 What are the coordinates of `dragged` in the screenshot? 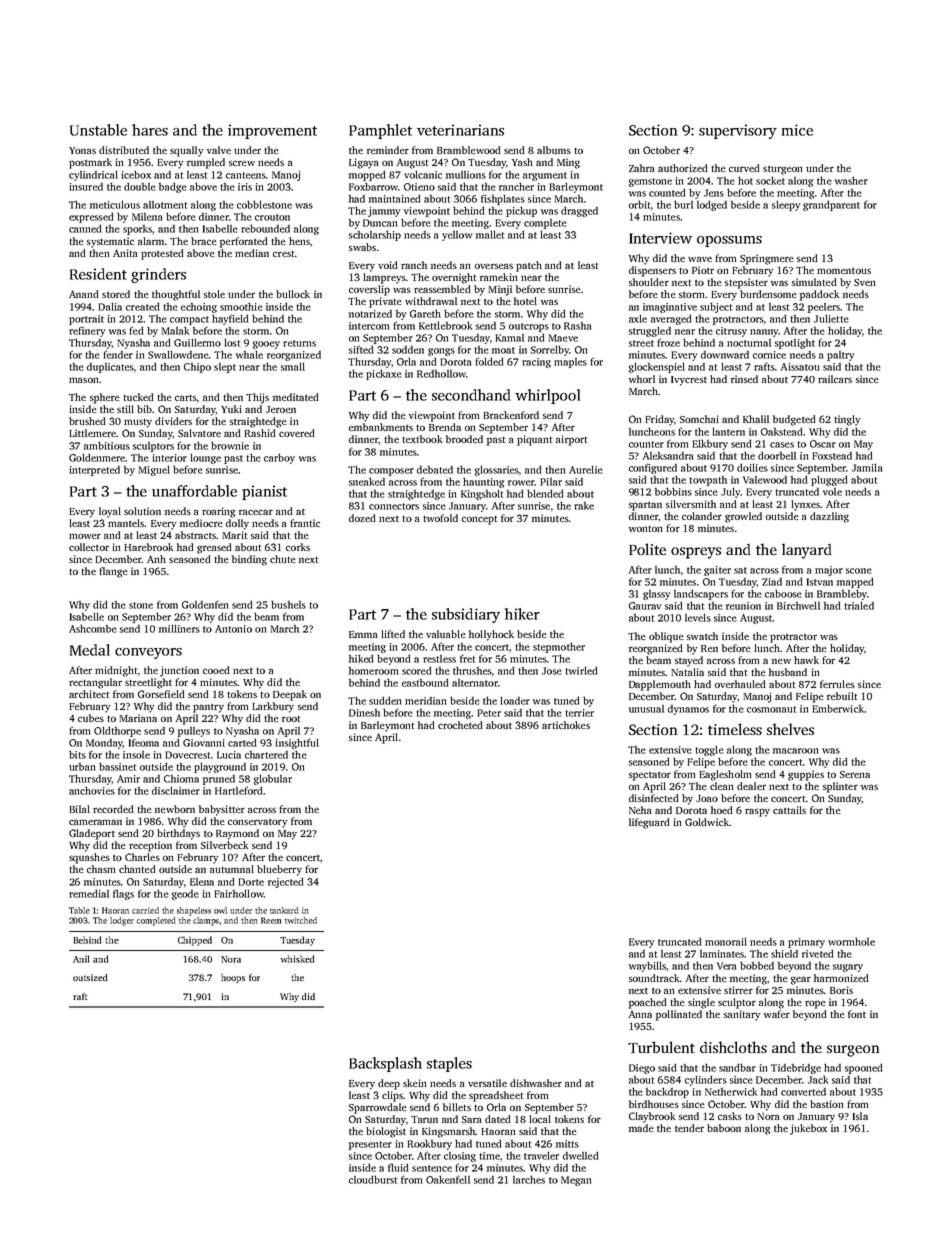 It's located at (579, 211).
